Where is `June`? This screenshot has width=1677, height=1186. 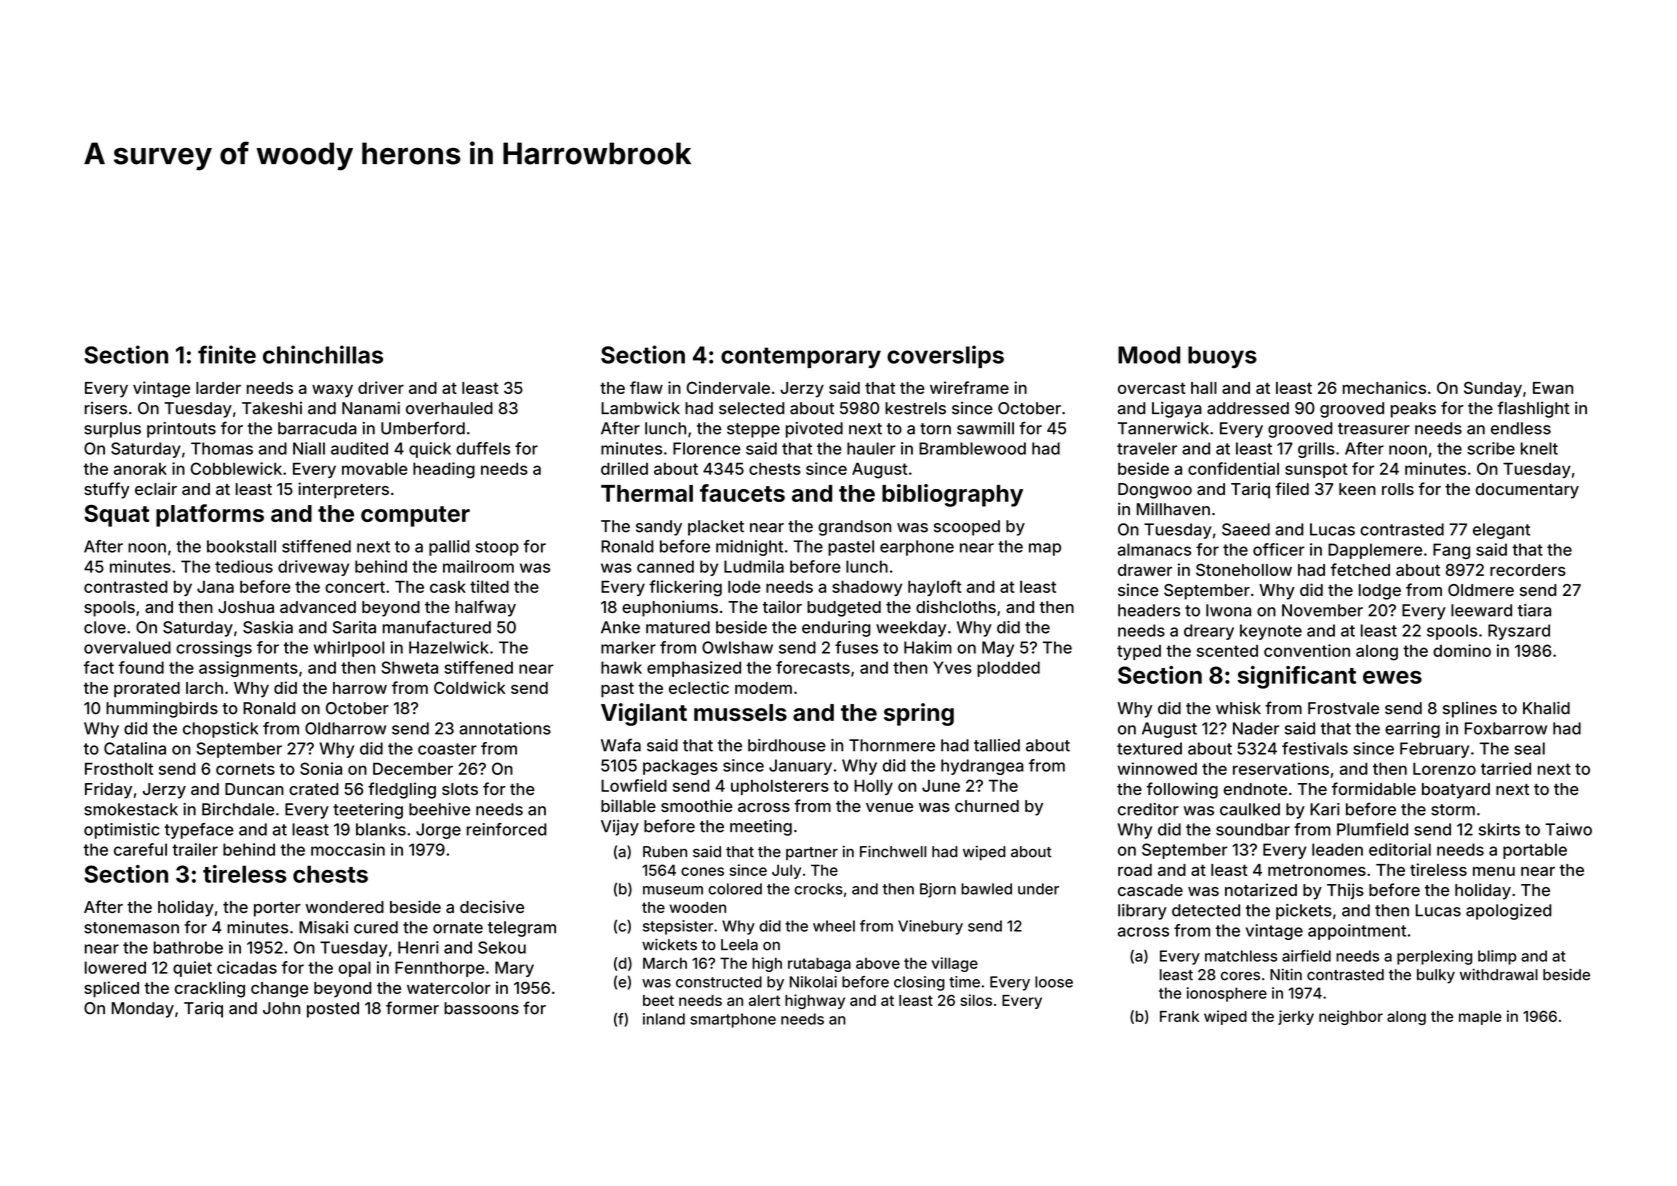 June is located at coordinates (941, 786).
